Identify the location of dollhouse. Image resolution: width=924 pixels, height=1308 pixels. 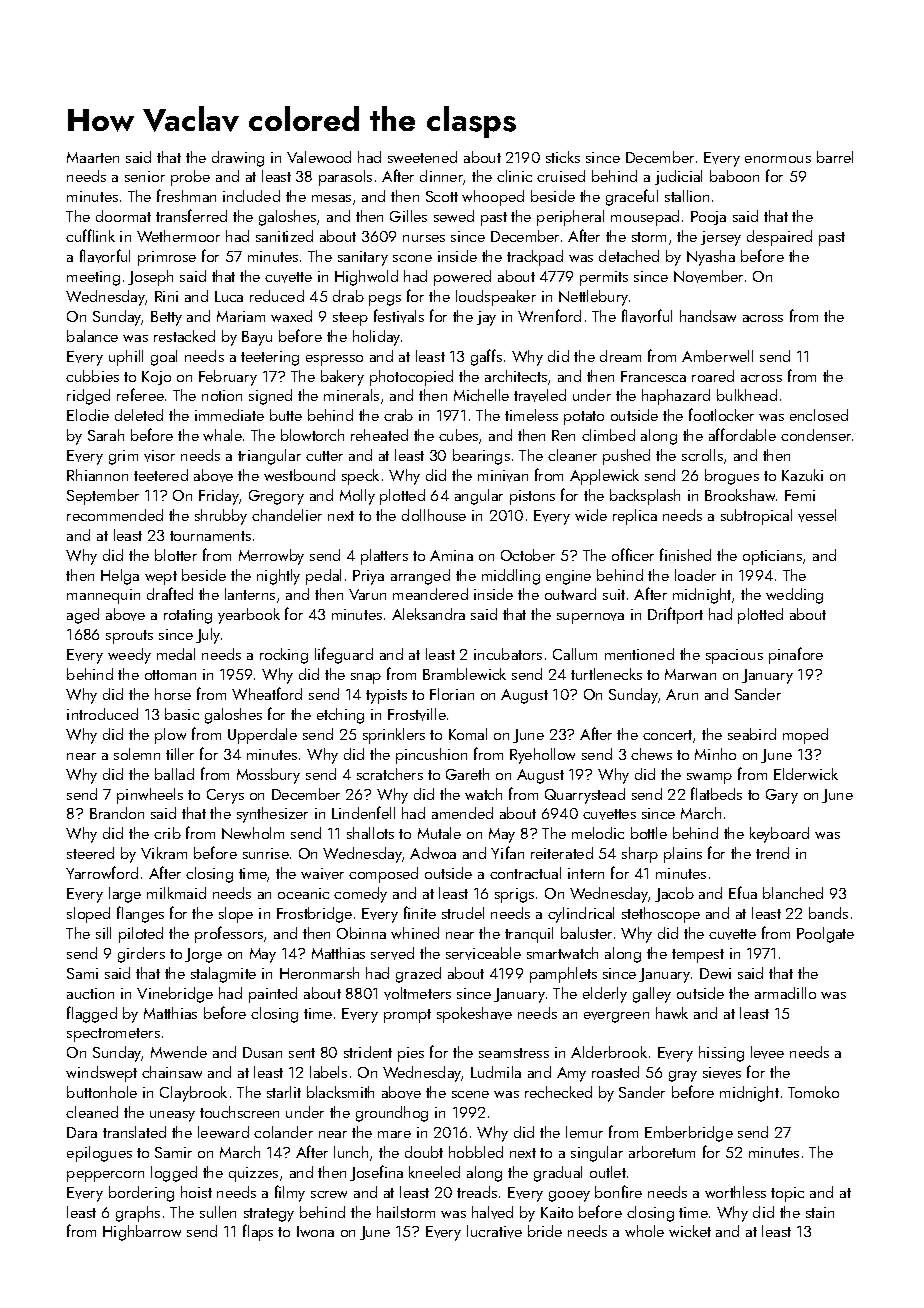
(434, 515).
